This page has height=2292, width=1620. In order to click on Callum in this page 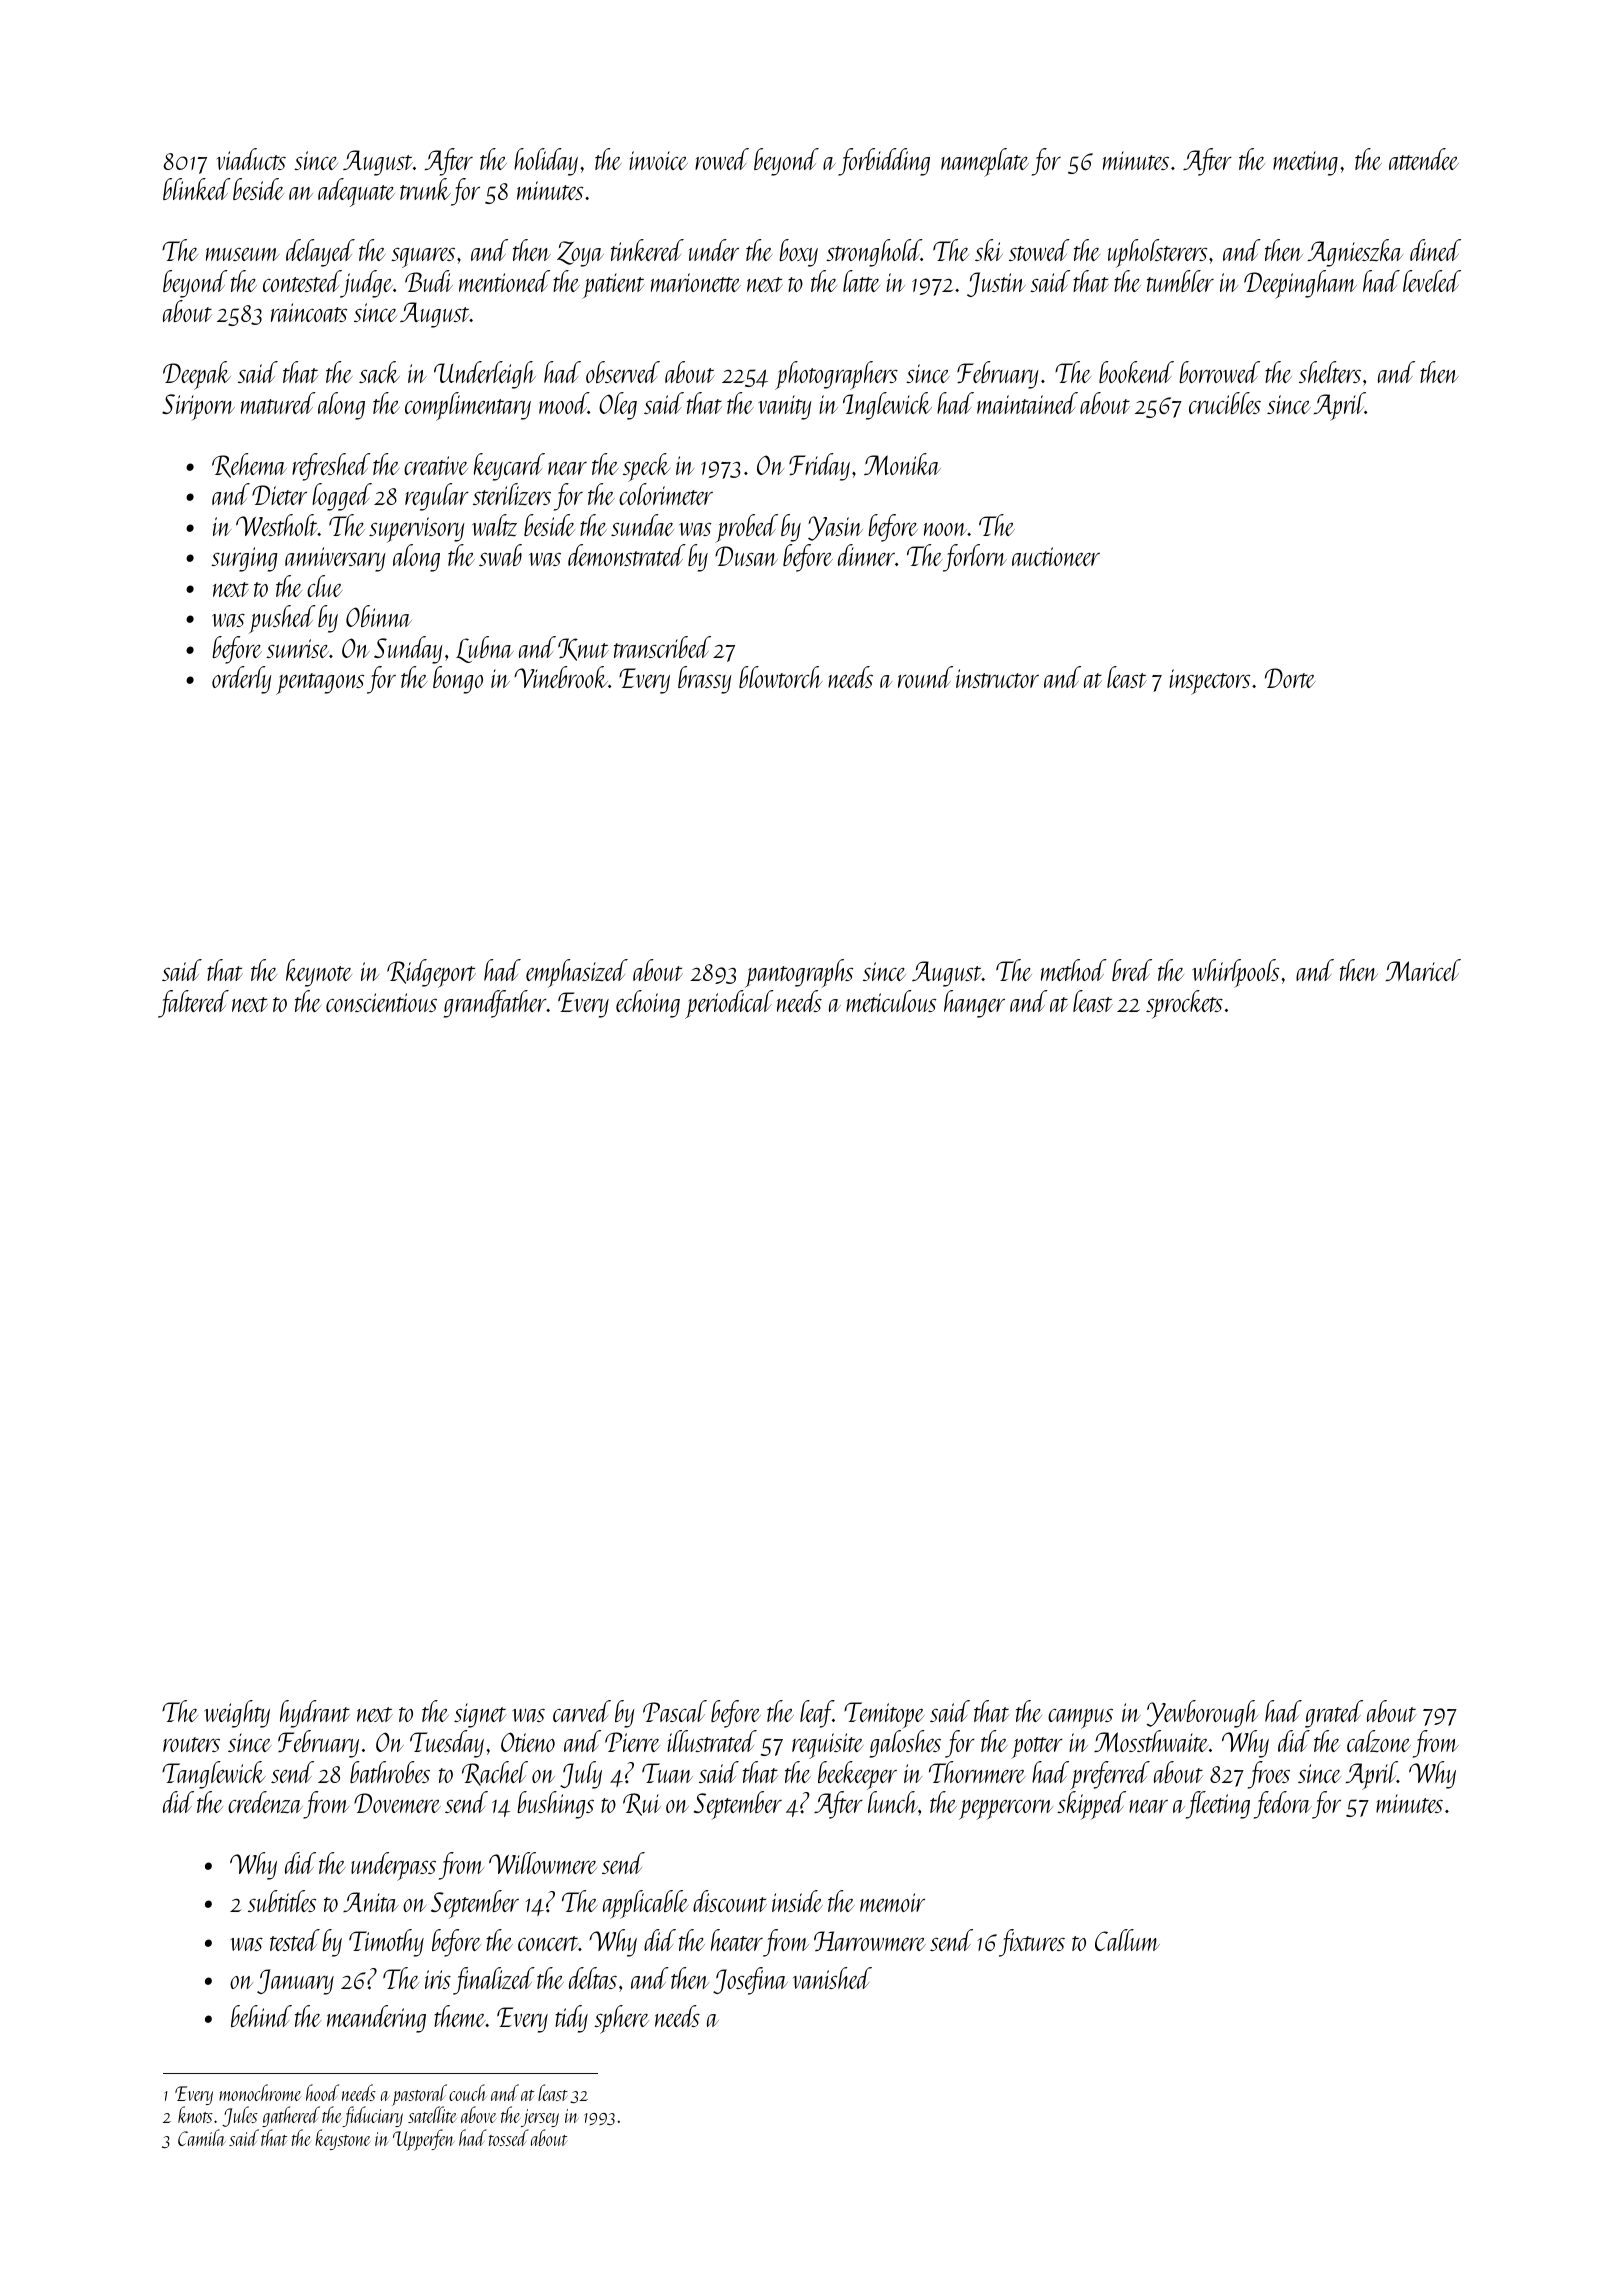, I will do `click(1127, 1940)`.
